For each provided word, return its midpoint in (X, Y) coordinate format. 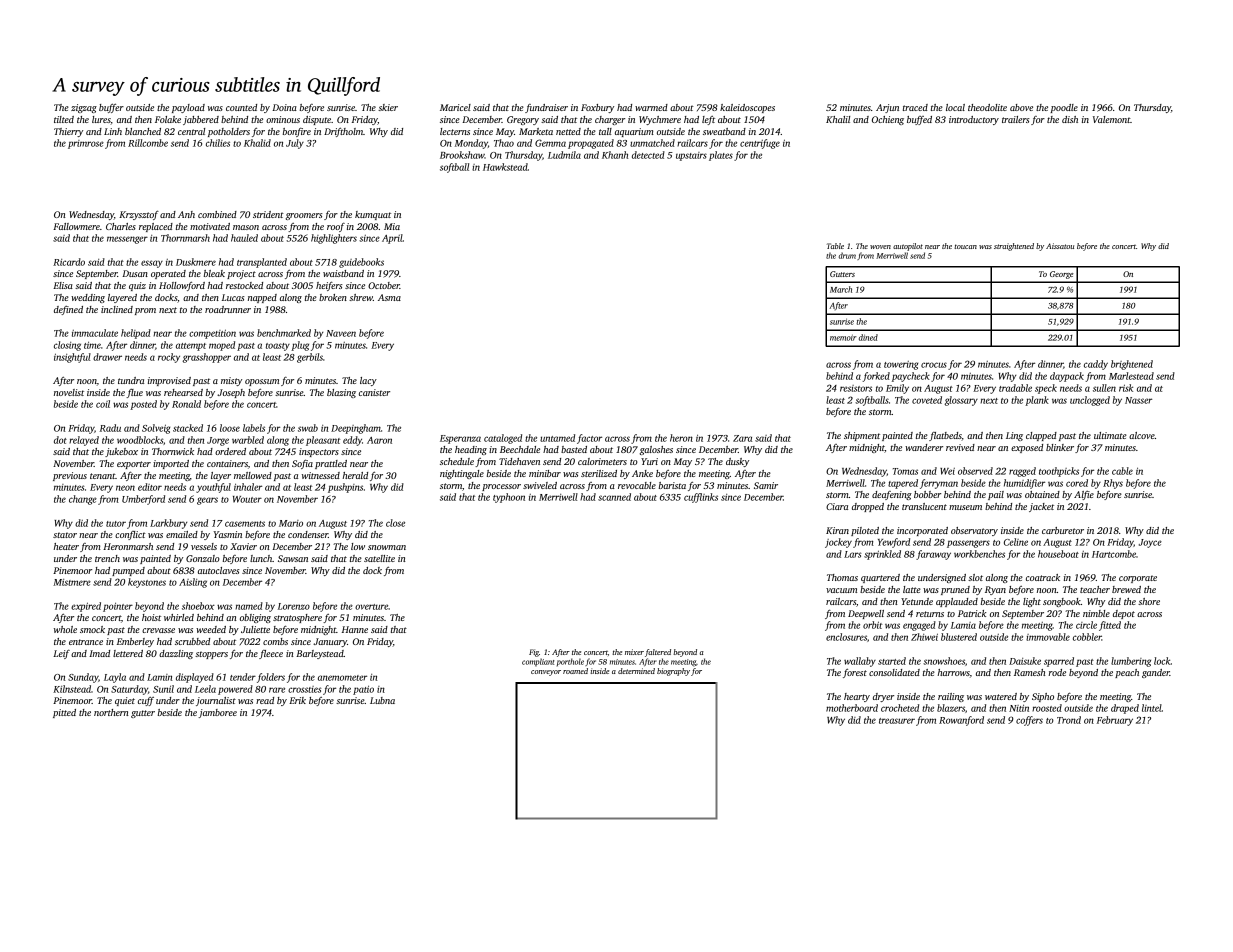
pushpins (345, 488)
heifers (329, 286)
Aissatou (1060, 246)
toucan (965, 246)
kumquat (373, 215)
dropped (868, 507)
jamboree (217, 713)
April (392, 239)
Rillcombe (148, 143)
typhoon (509, 498)
